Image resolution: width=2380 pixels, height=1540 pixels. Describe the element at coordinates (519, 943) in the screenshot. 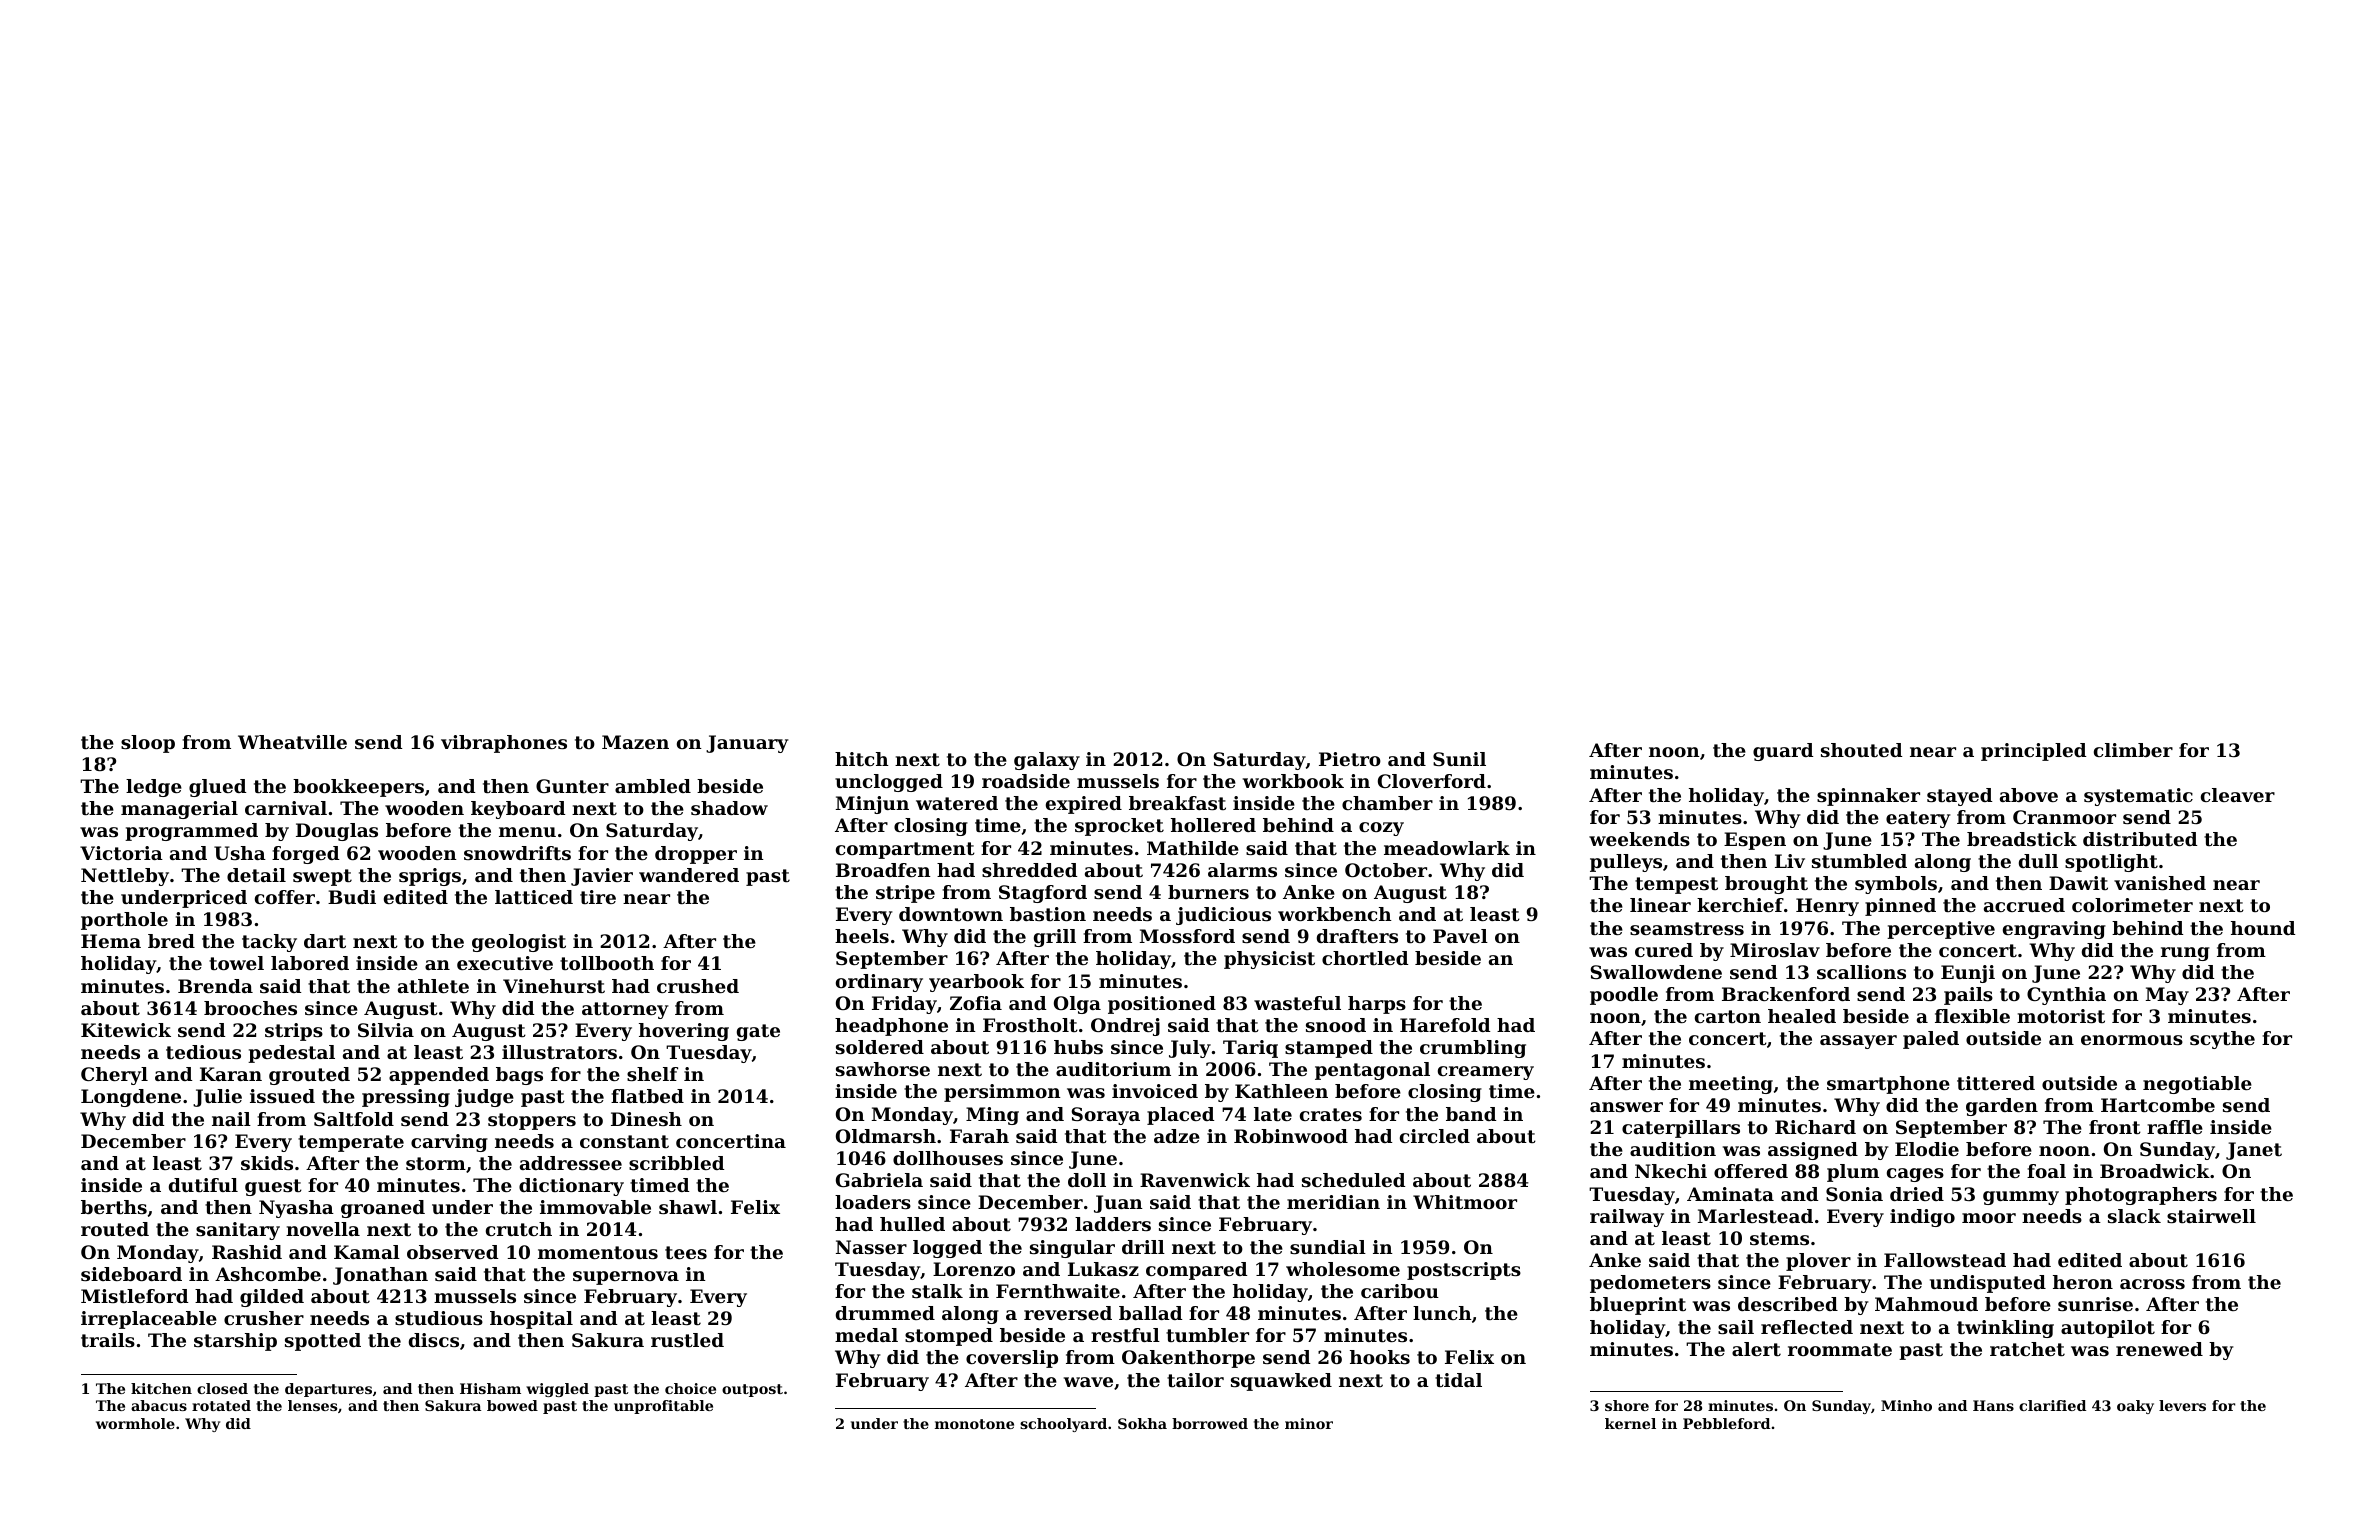

I see `geologist` at that location.
